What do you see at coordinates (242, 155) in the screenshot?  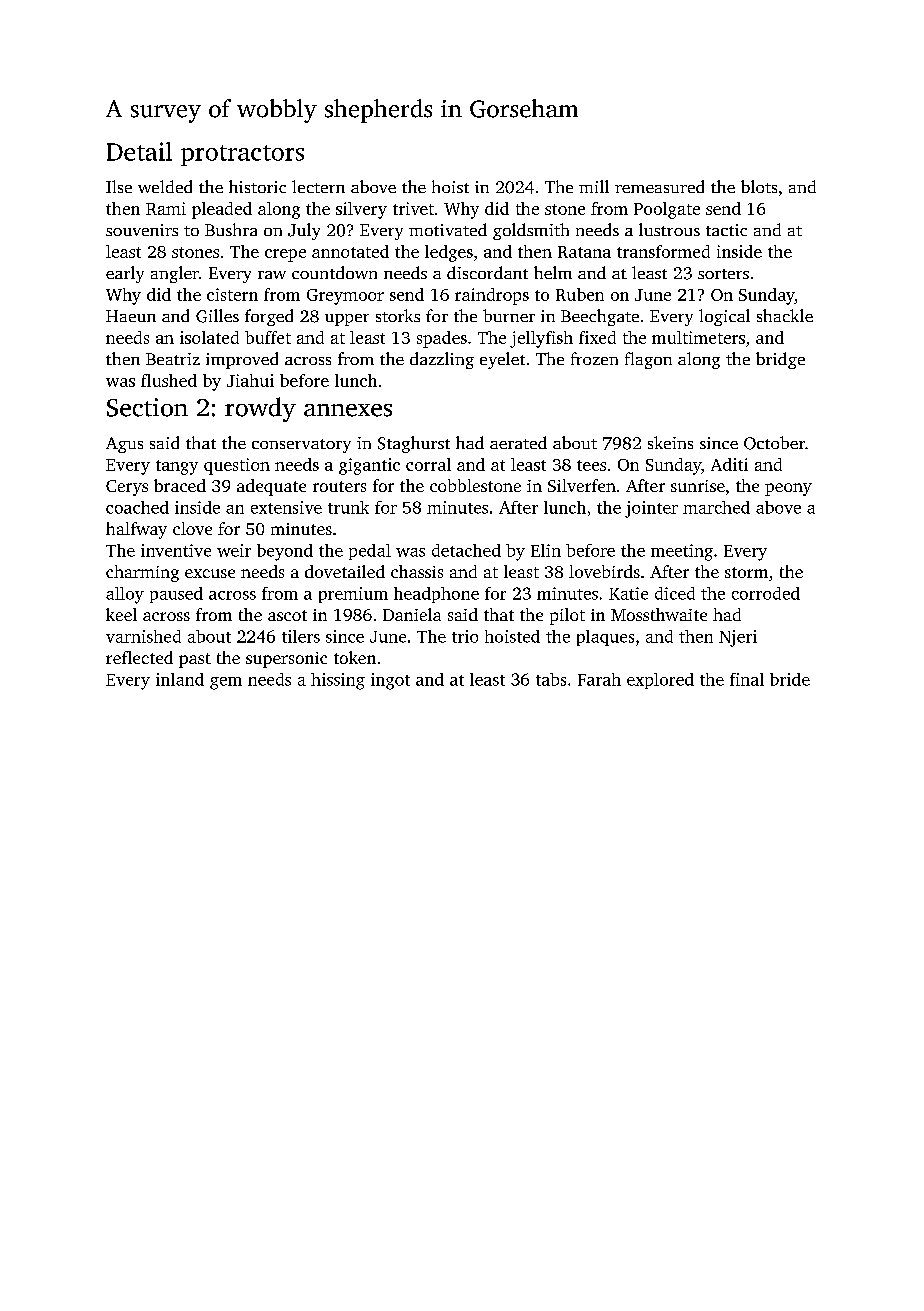 I see `protractors` at bounding box center [242, 155].
